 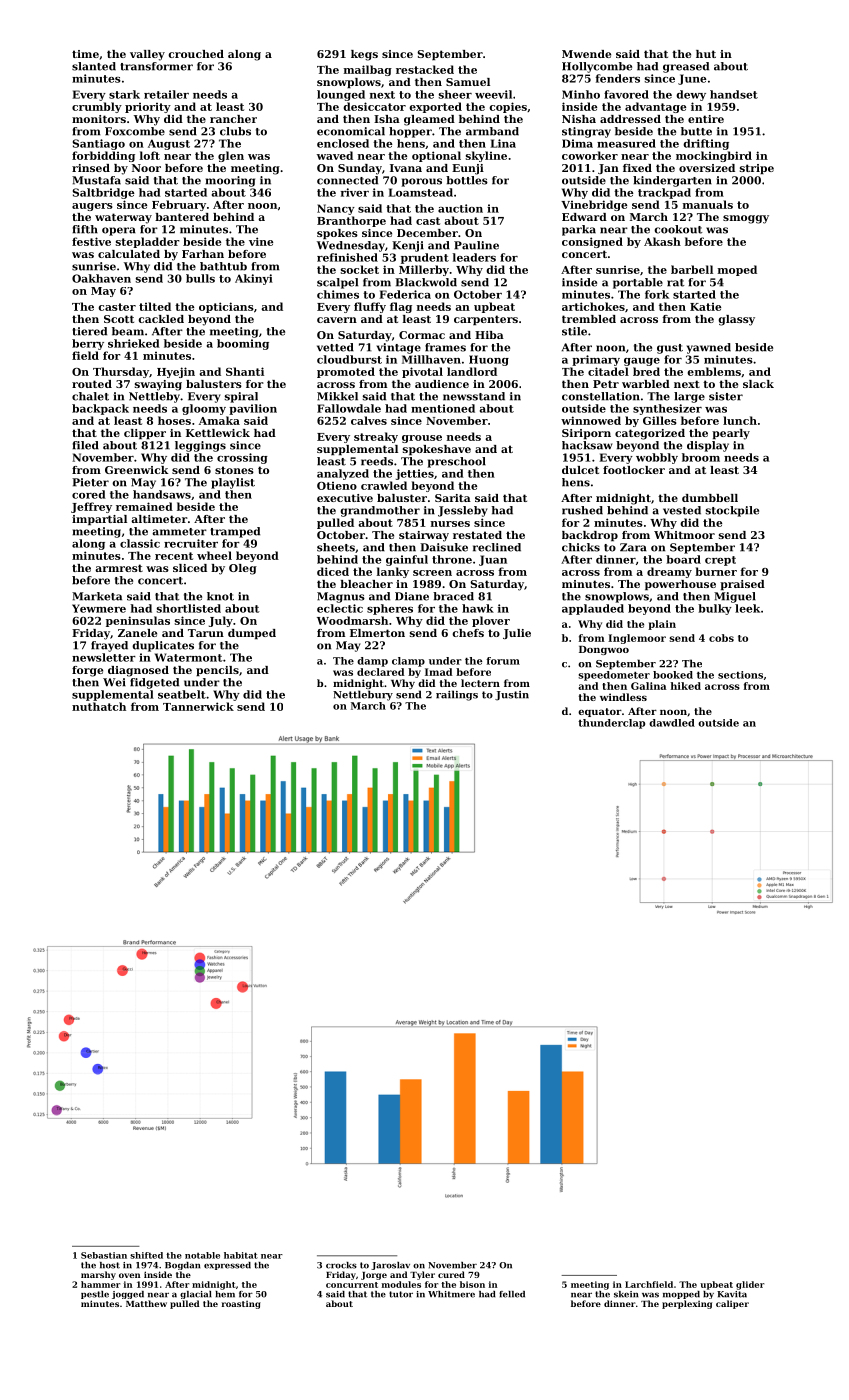 What do you see at coordinates (341, 1265) in the screenshot?
I see `crocks` at bounding box center [341, 1265].
